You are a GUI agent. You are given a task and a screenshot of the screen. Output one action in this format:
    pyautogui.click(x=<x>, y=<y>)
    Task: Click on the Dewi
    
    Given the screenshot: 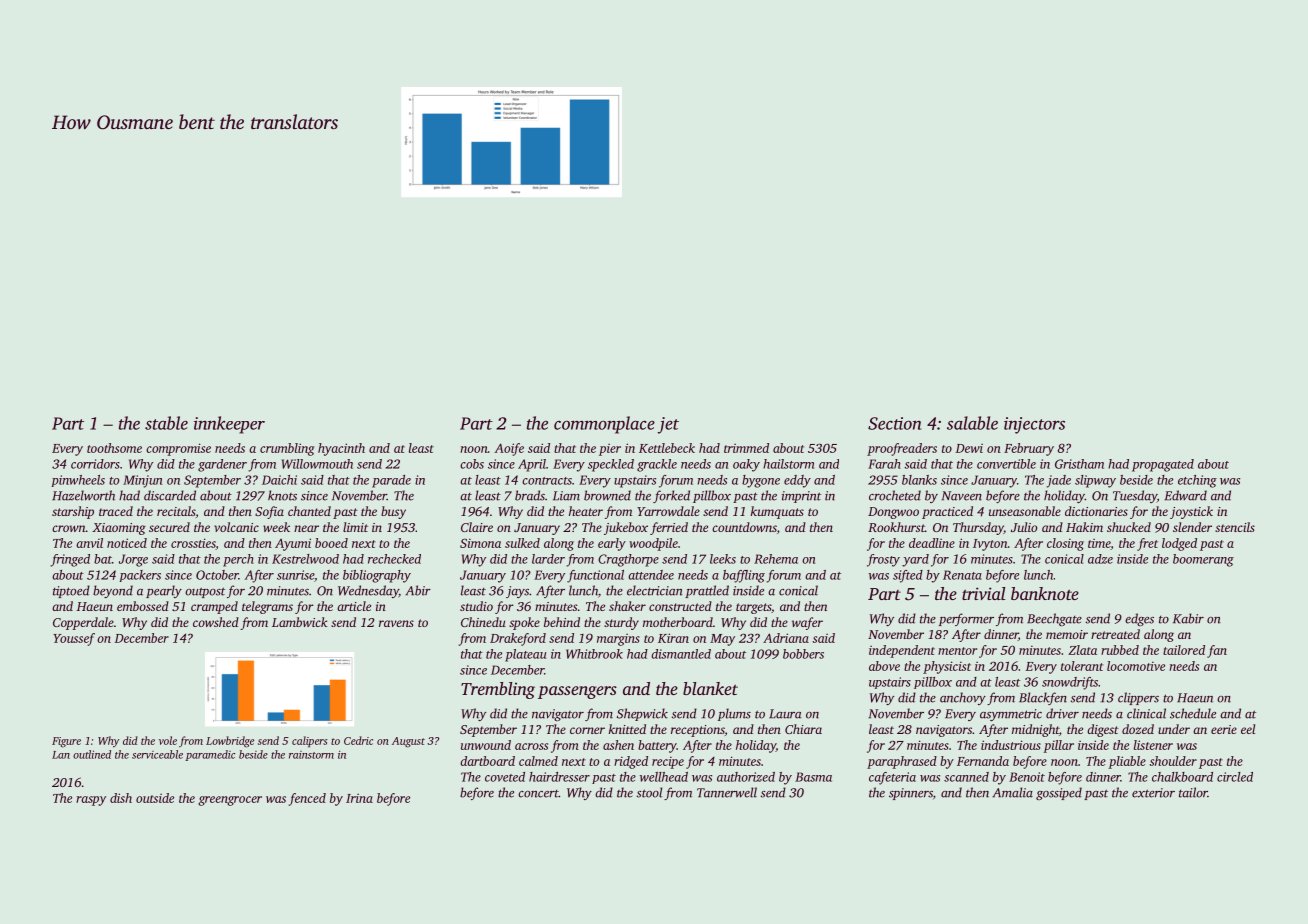 What is the action you would take?
    pyautogui.click(x=969, y=448)
